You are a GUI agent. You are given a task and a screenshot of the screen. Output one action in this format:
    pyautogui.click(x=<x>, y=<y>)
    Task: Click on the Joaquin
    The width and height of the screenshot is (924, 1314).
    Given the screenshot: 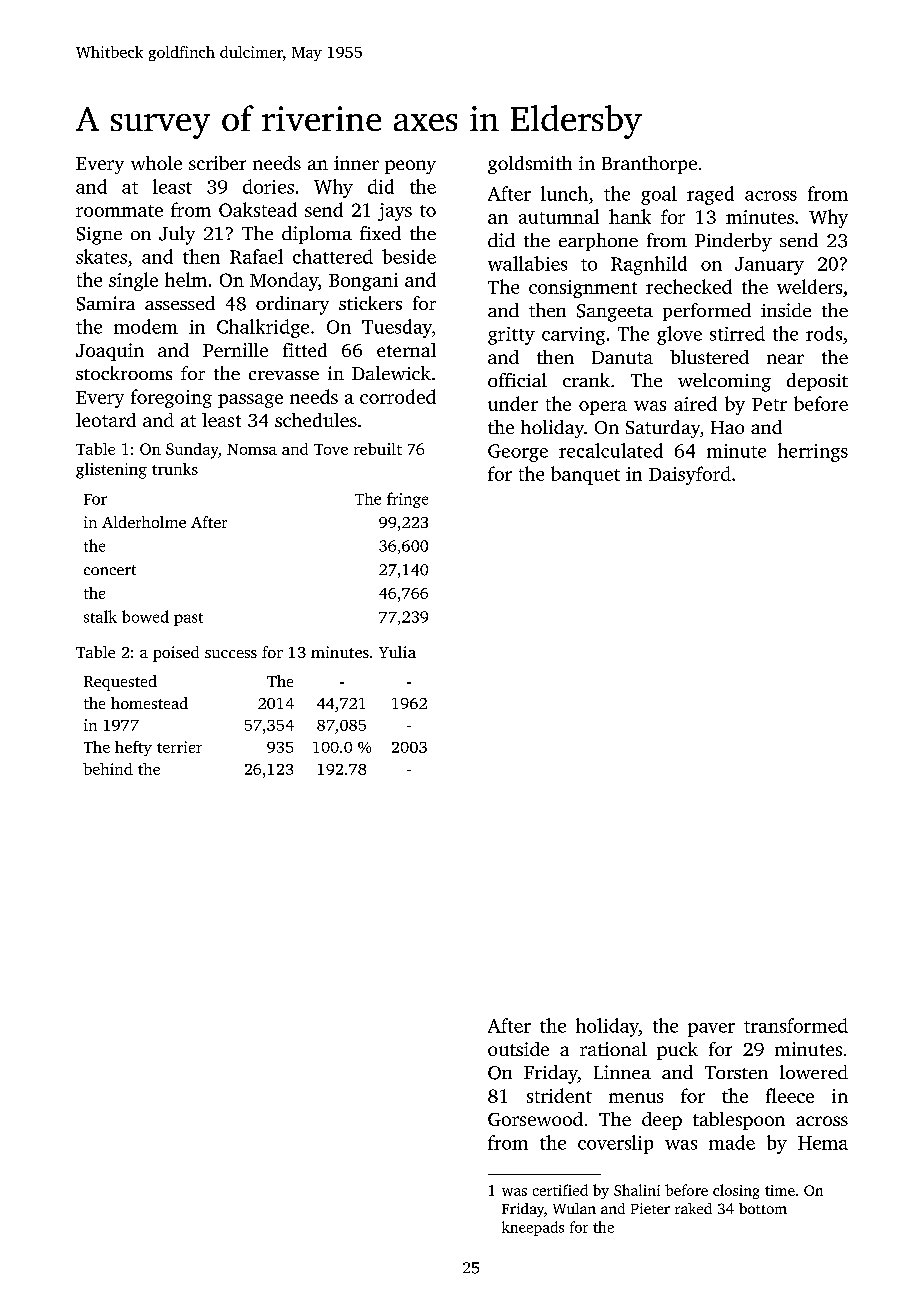 What is the action you would take?
    pyautogui.click(x=110, y=352)
